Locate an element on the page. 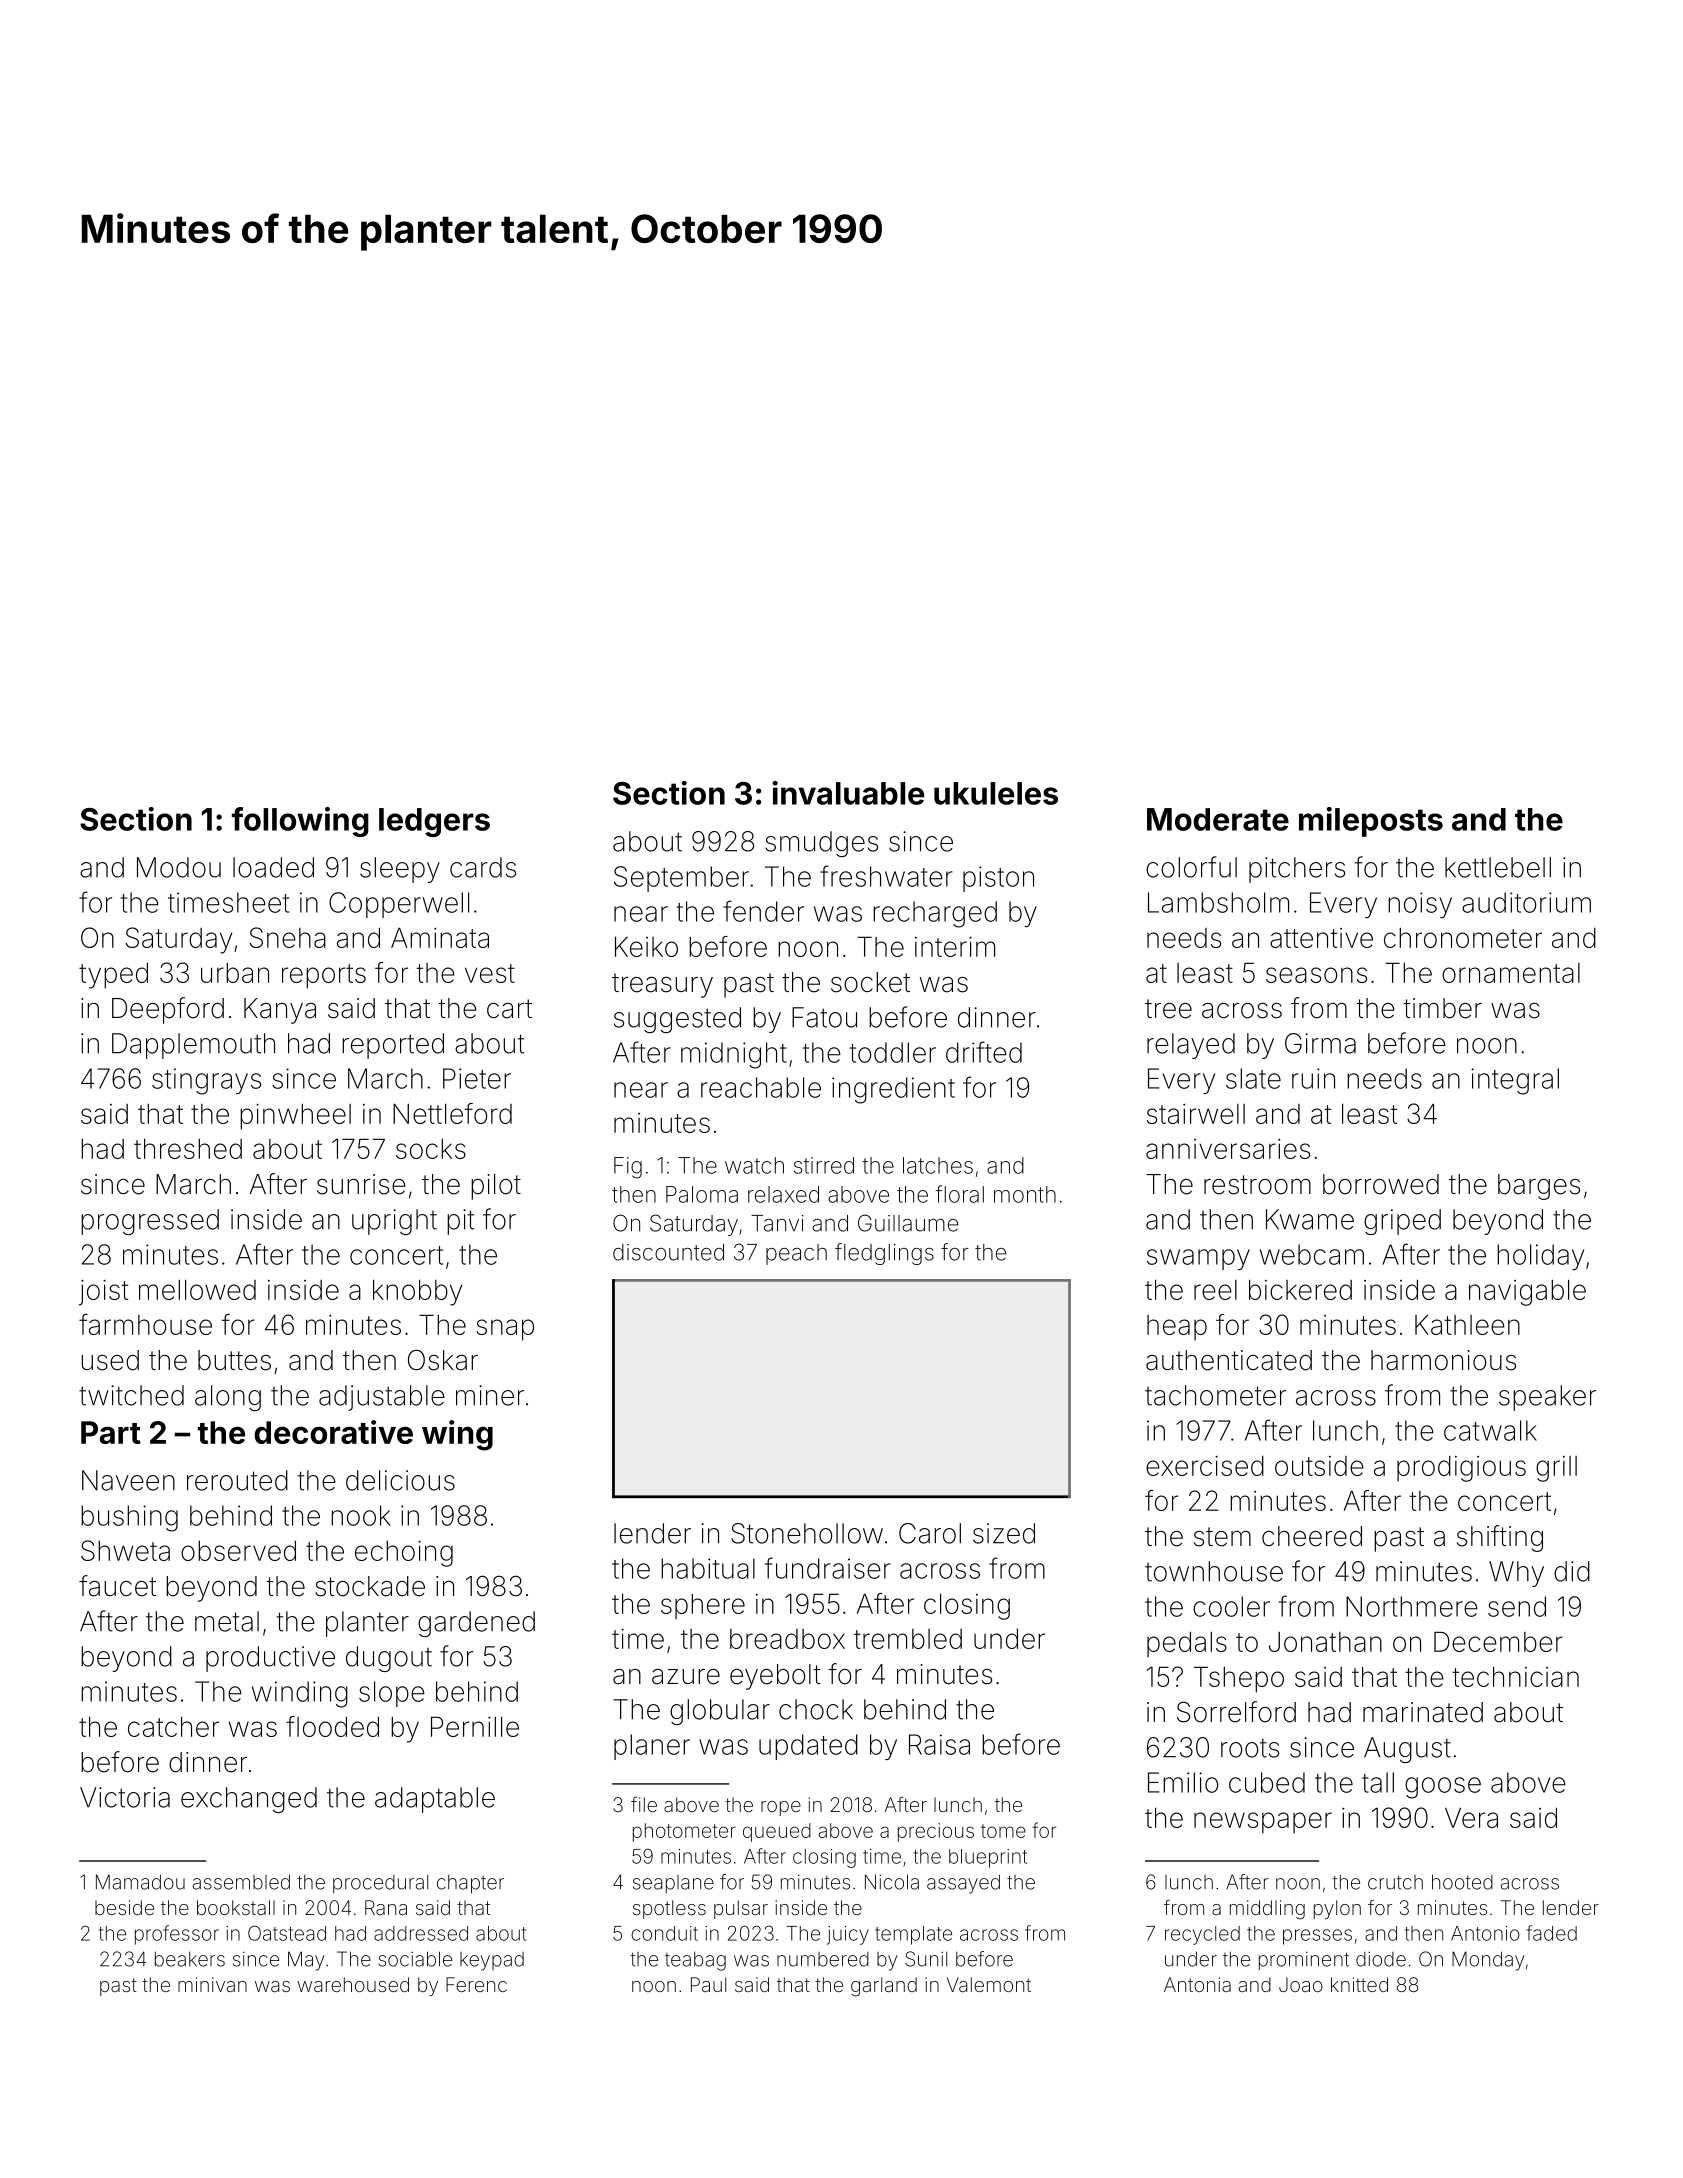 This document has height=2178, width=1683. observed is located at coordinates (238, 1550).
